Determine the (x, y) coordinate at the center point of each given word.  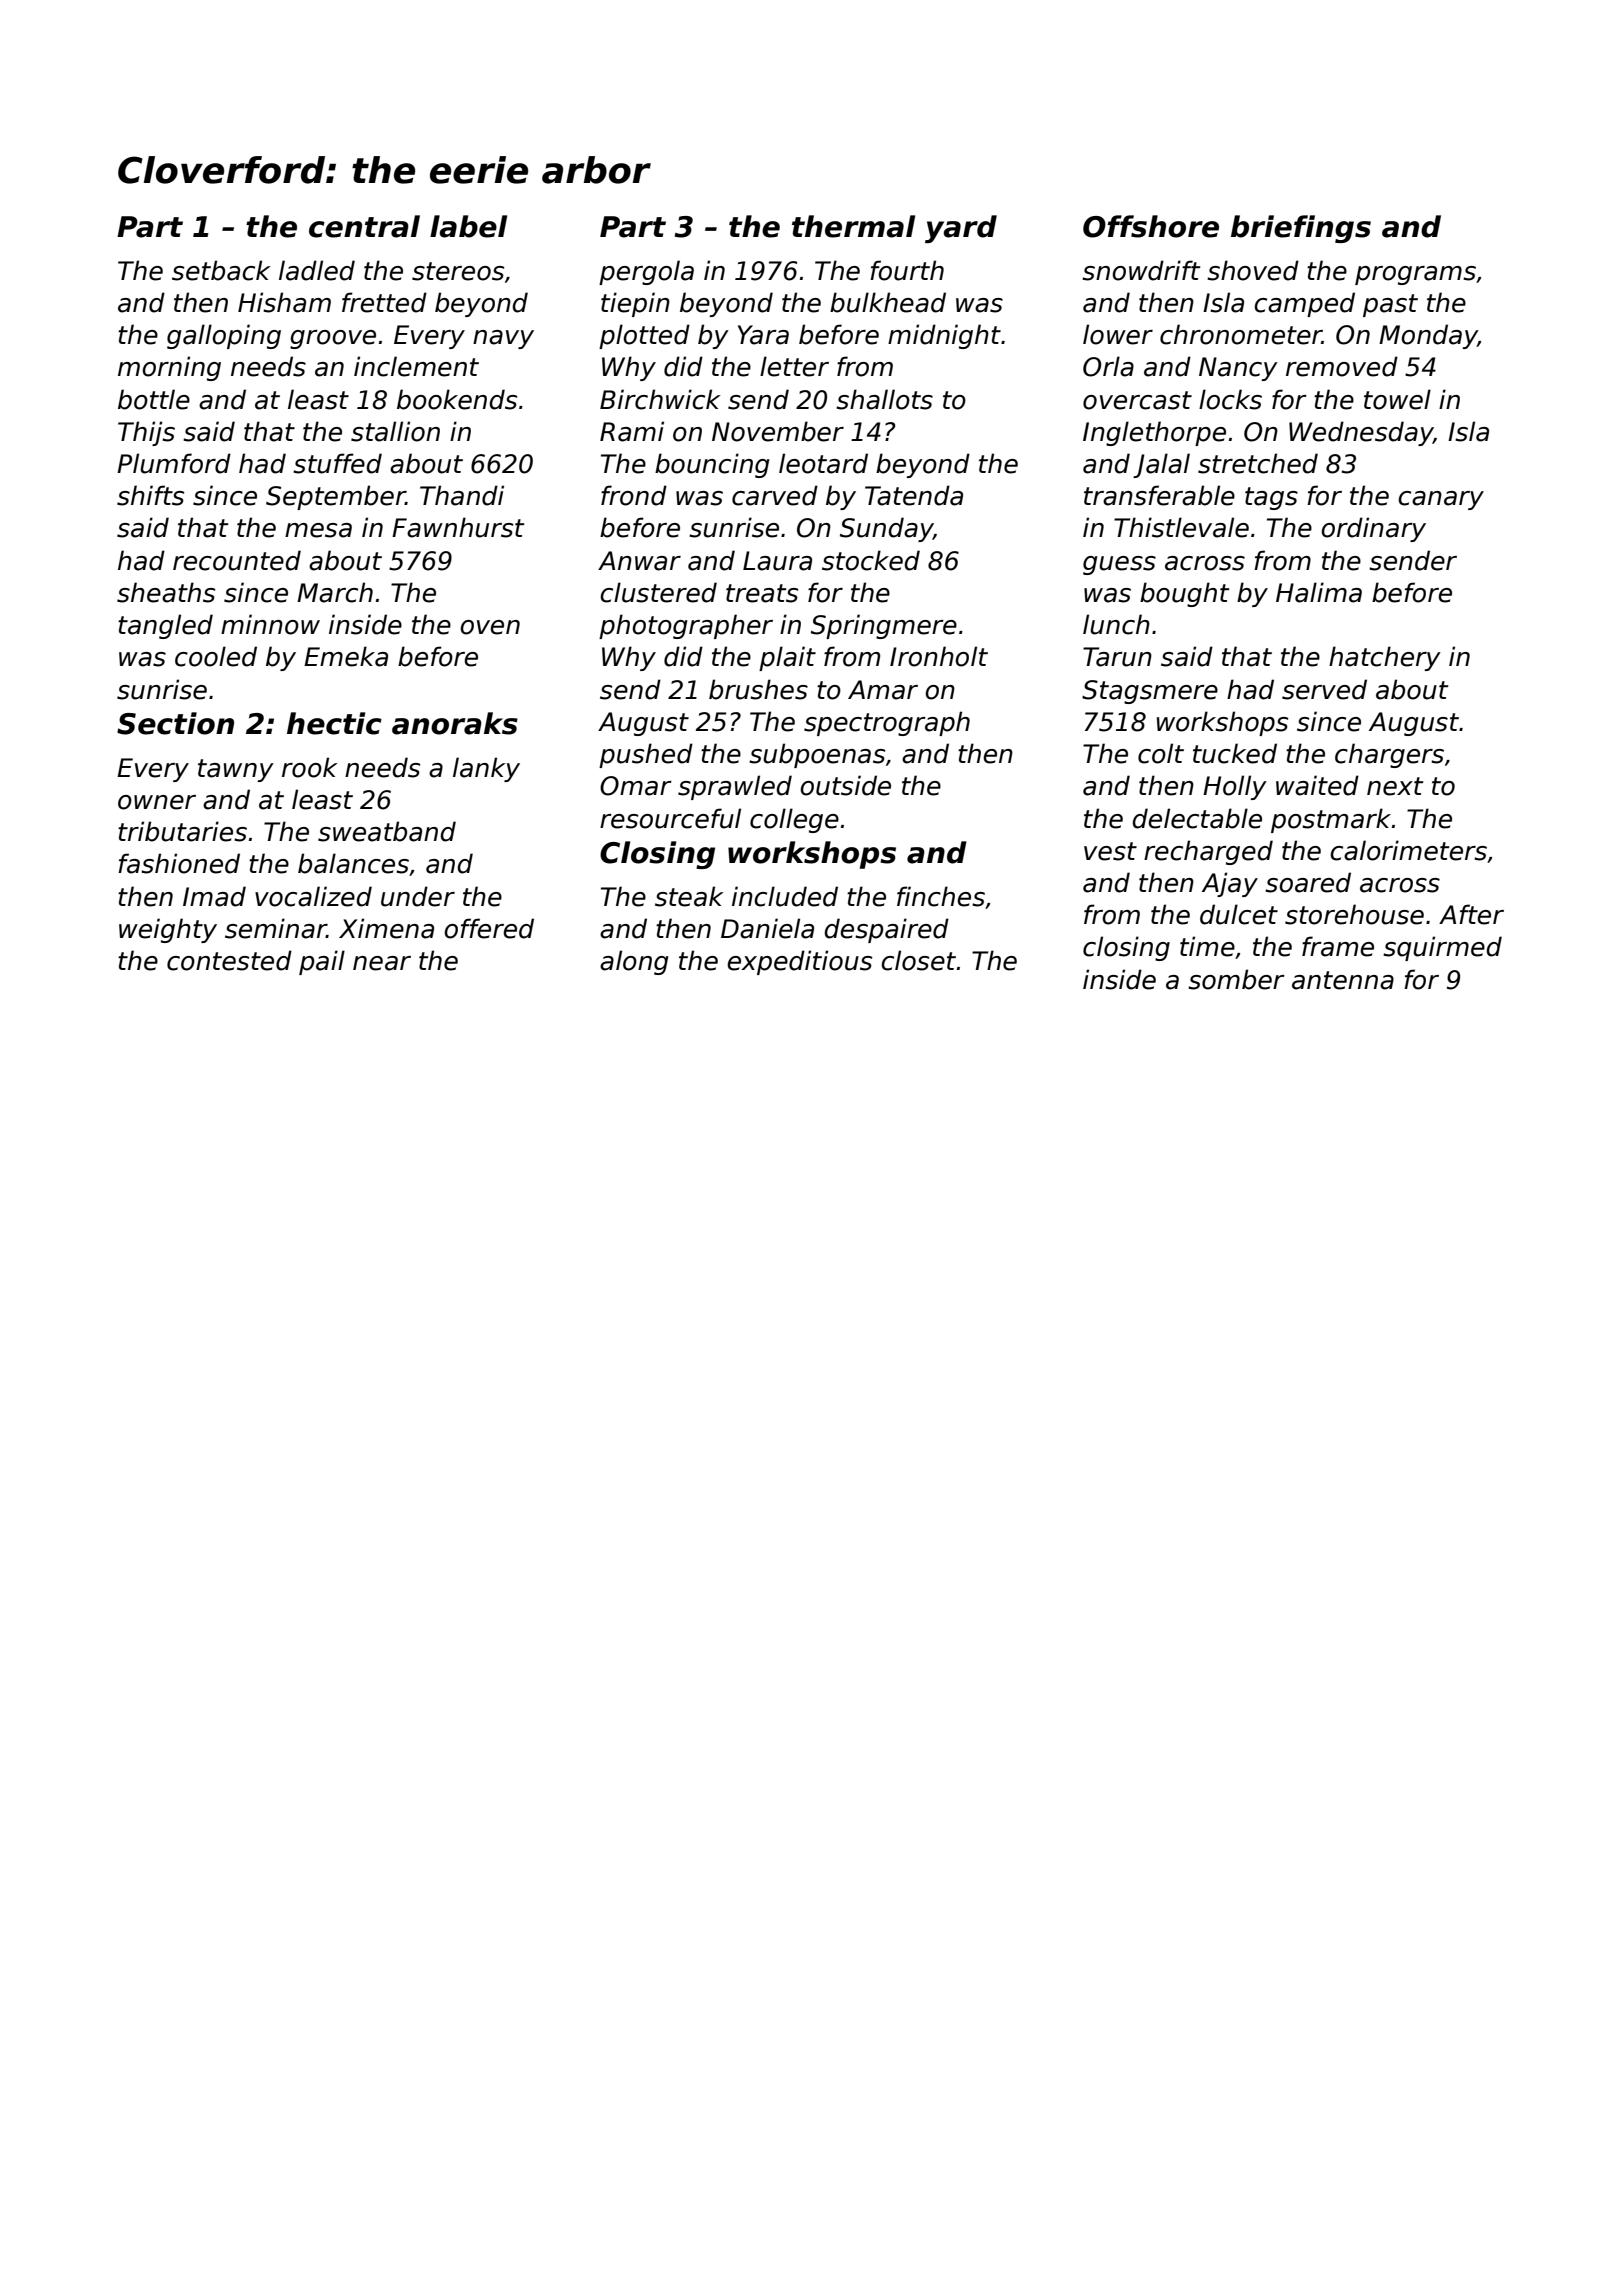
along (634, 962)
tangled (165, 626)
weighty (168, 930)
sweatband (387, 831)
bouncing (712, 465)
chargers (1389, 755)
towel (1397, 399)
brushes (758, 689)
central (364, 226)
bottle (154, 399)
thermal (853, 226)
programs (1415, 275)
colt (1161, 753)
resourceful (670, 818)
